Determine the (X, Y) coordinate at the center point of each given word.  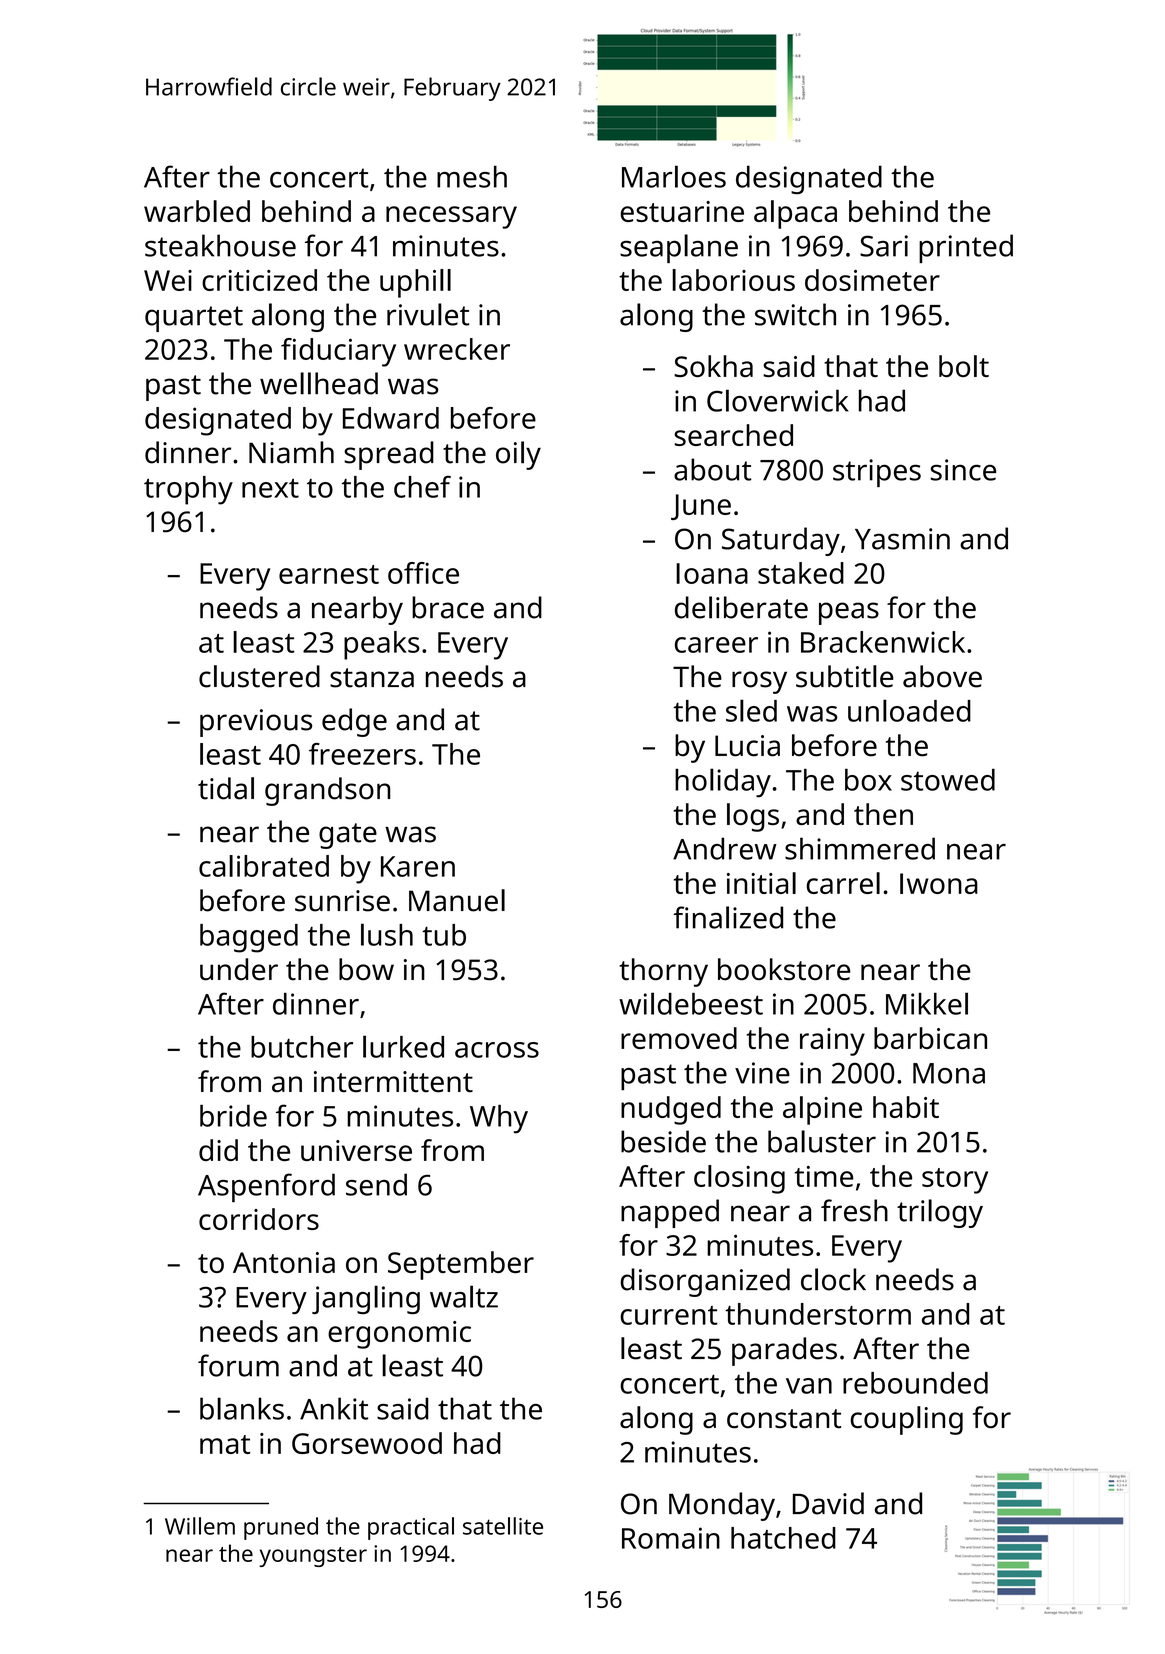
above (942, 676)
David (828, 1503)
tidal (226, 788)
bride (233, 1116)
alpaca (795, 214)
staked (801, 573)
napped (670, 1213)
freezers (362, 754)
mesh (472, 176)
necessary (451, 217)
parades (784, 1351)
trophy (188, 490)
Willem (200, 1526)
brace (448, 607)
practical (411, 1528)
